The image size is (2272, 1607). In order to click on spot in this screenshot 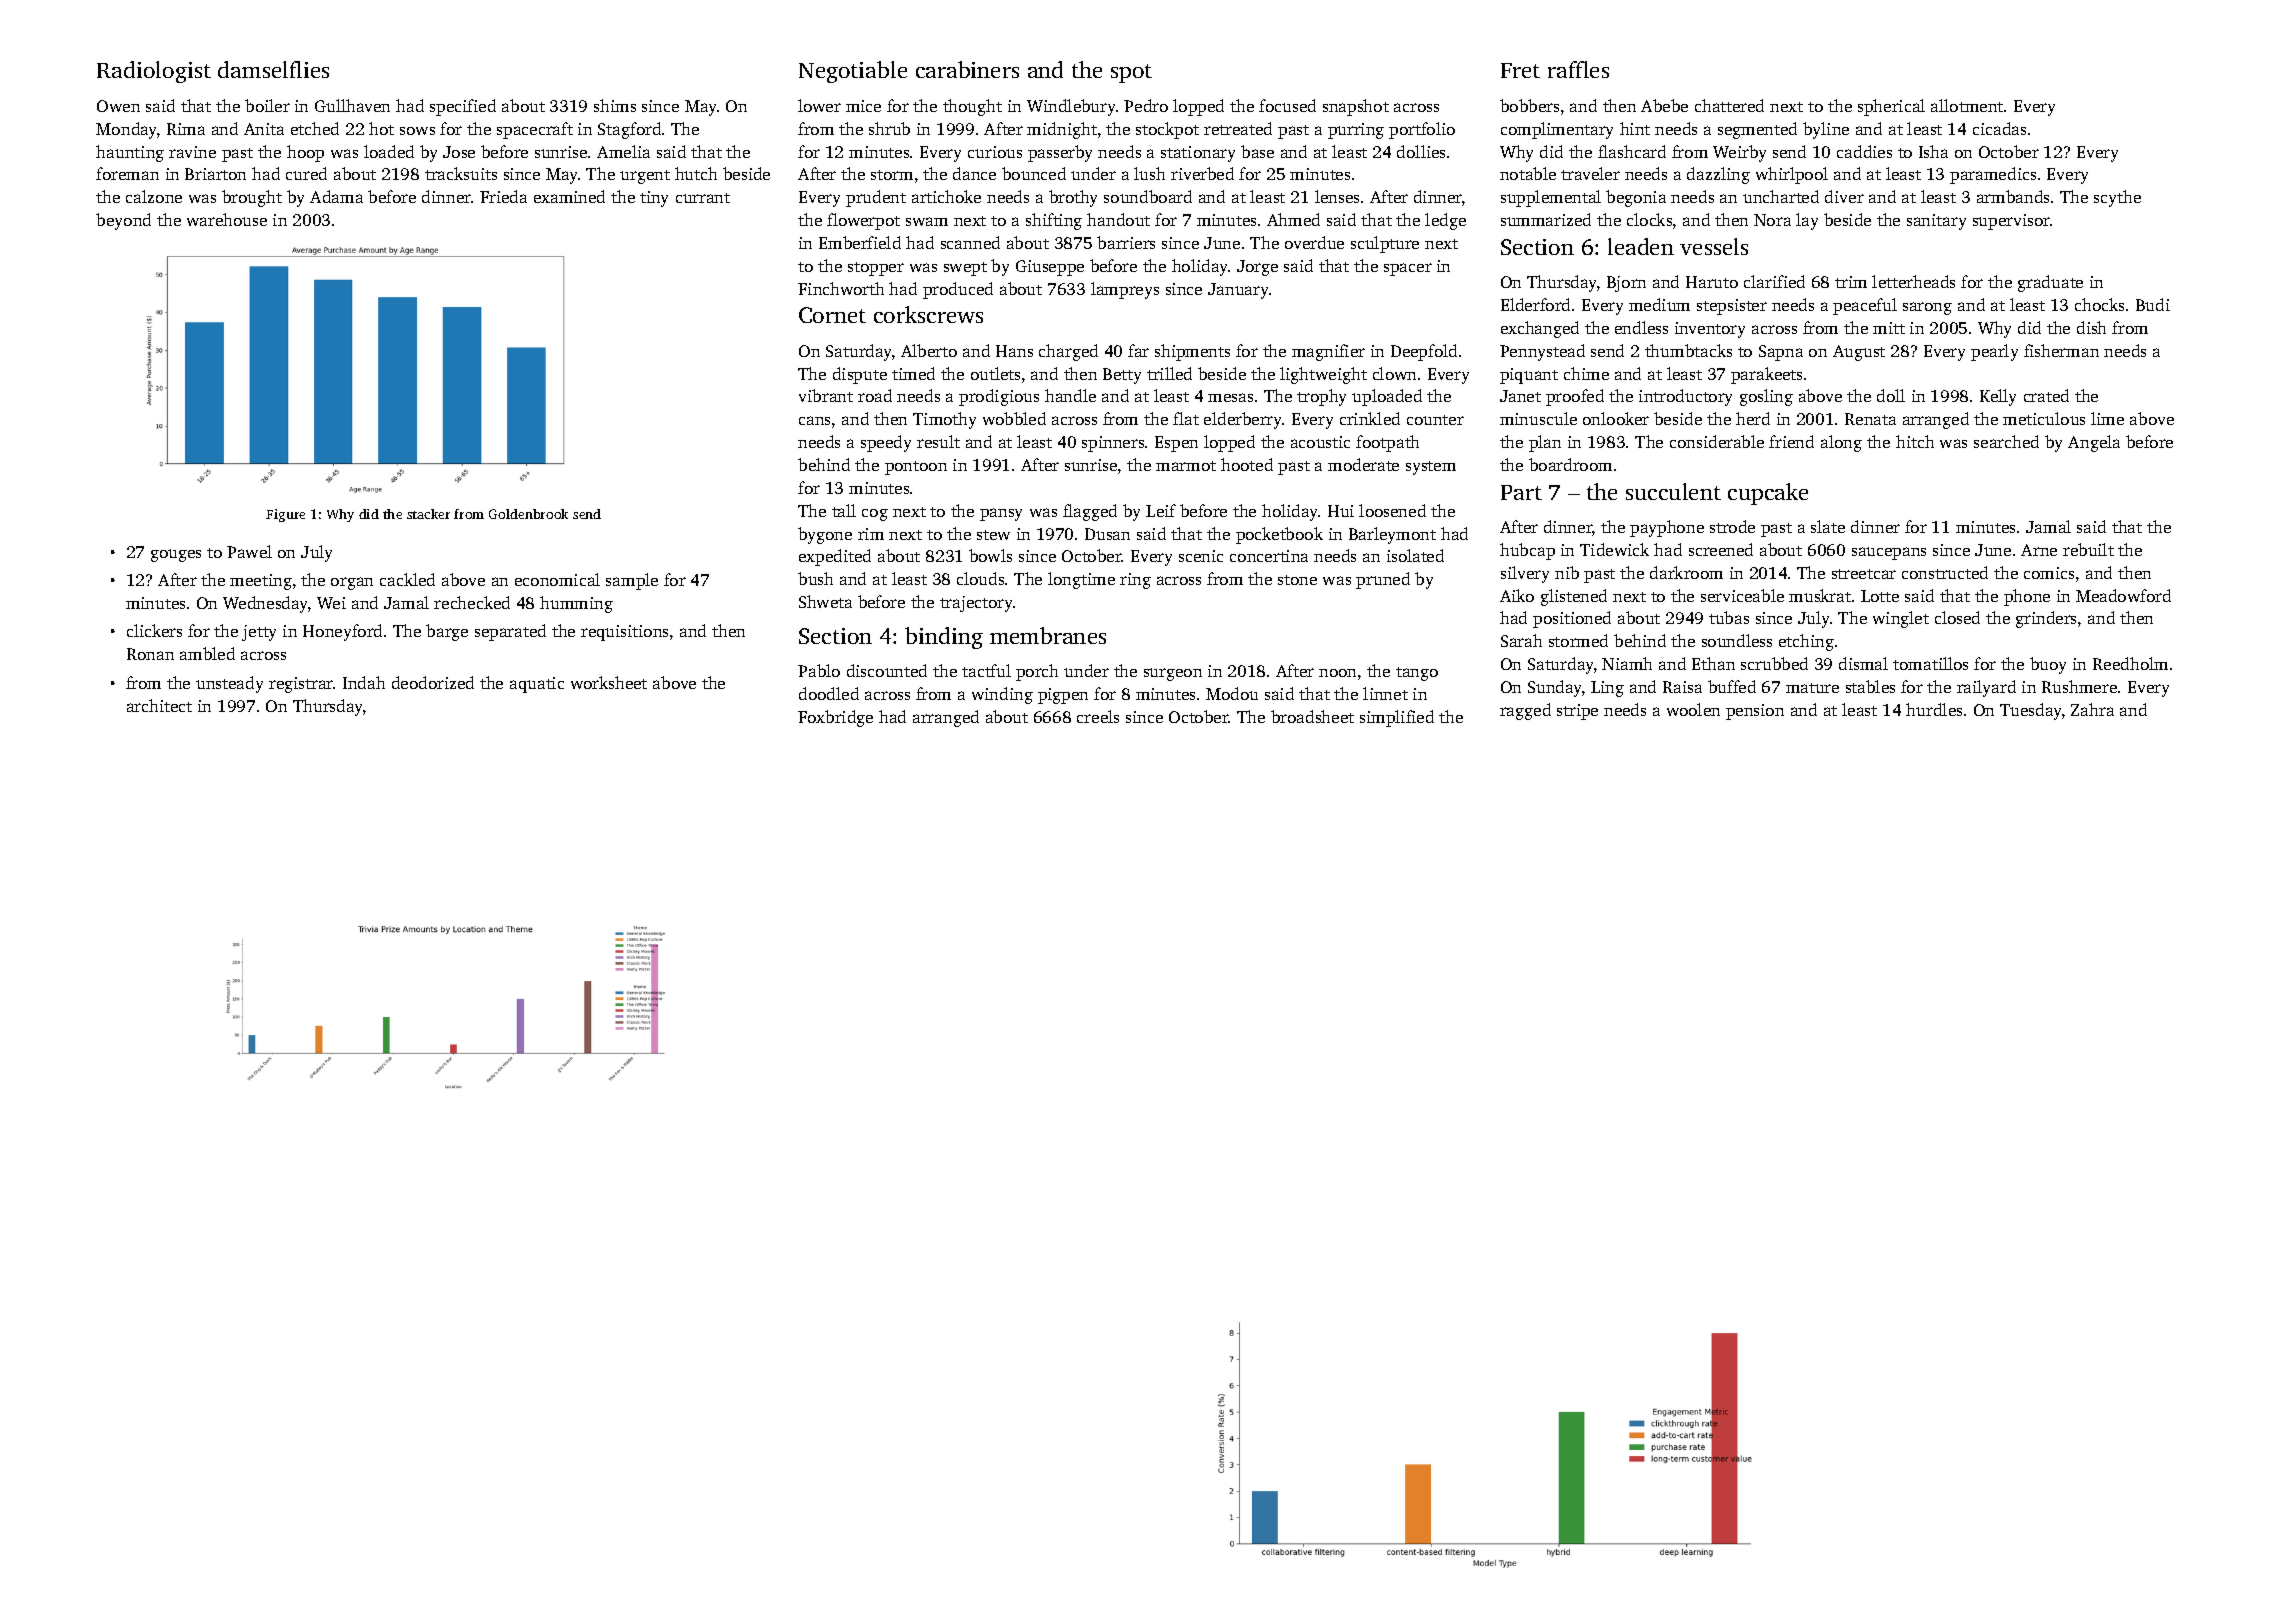, I will do `click(1131, 73)`.
